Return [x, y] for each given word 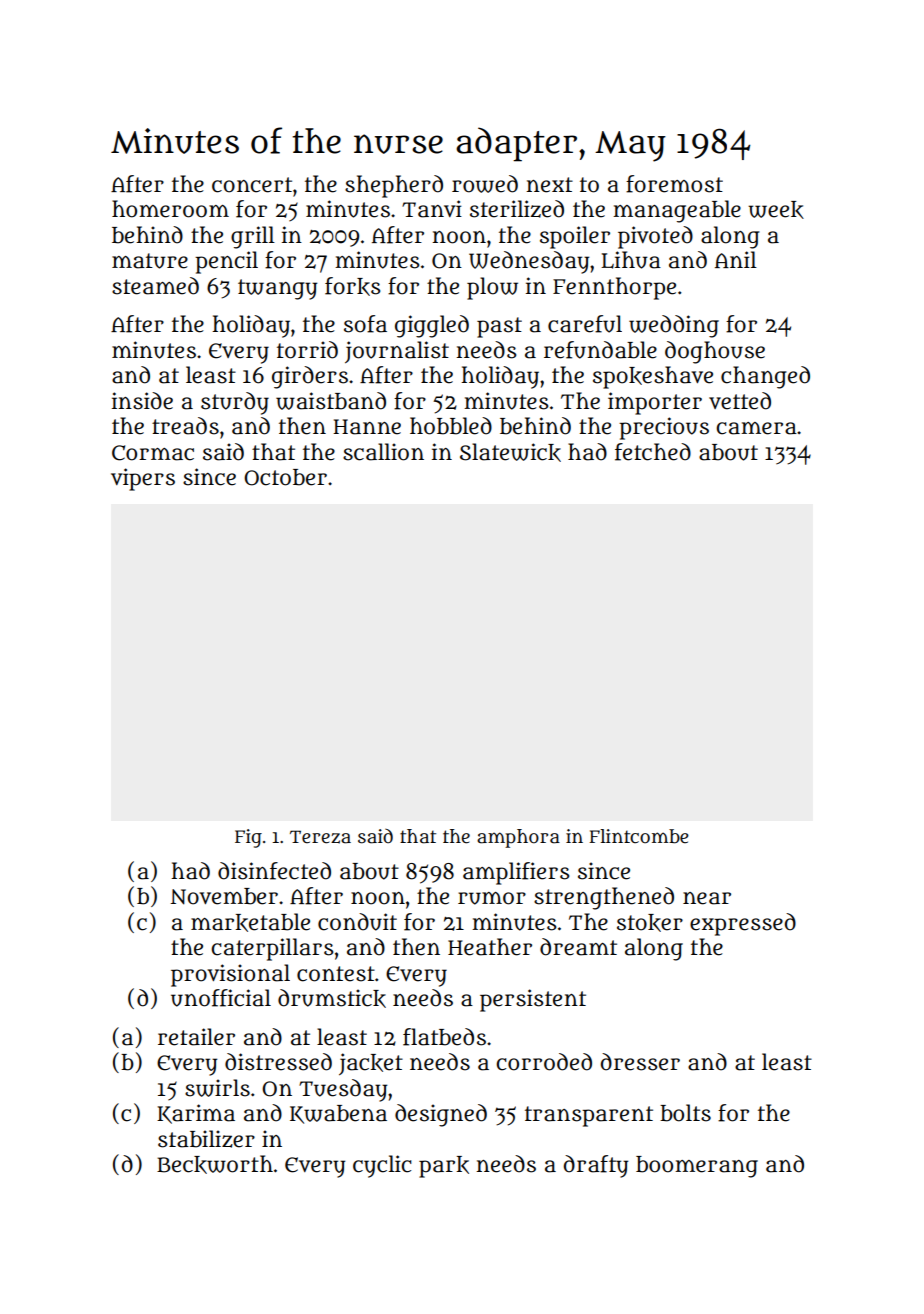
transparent [589, 1116]
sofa [365, 324]
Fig [248, 838]
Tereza [320, 837]
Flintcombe [639, 836]
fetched [653, 452]
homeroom [170, 209]
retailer [196, 1037]
